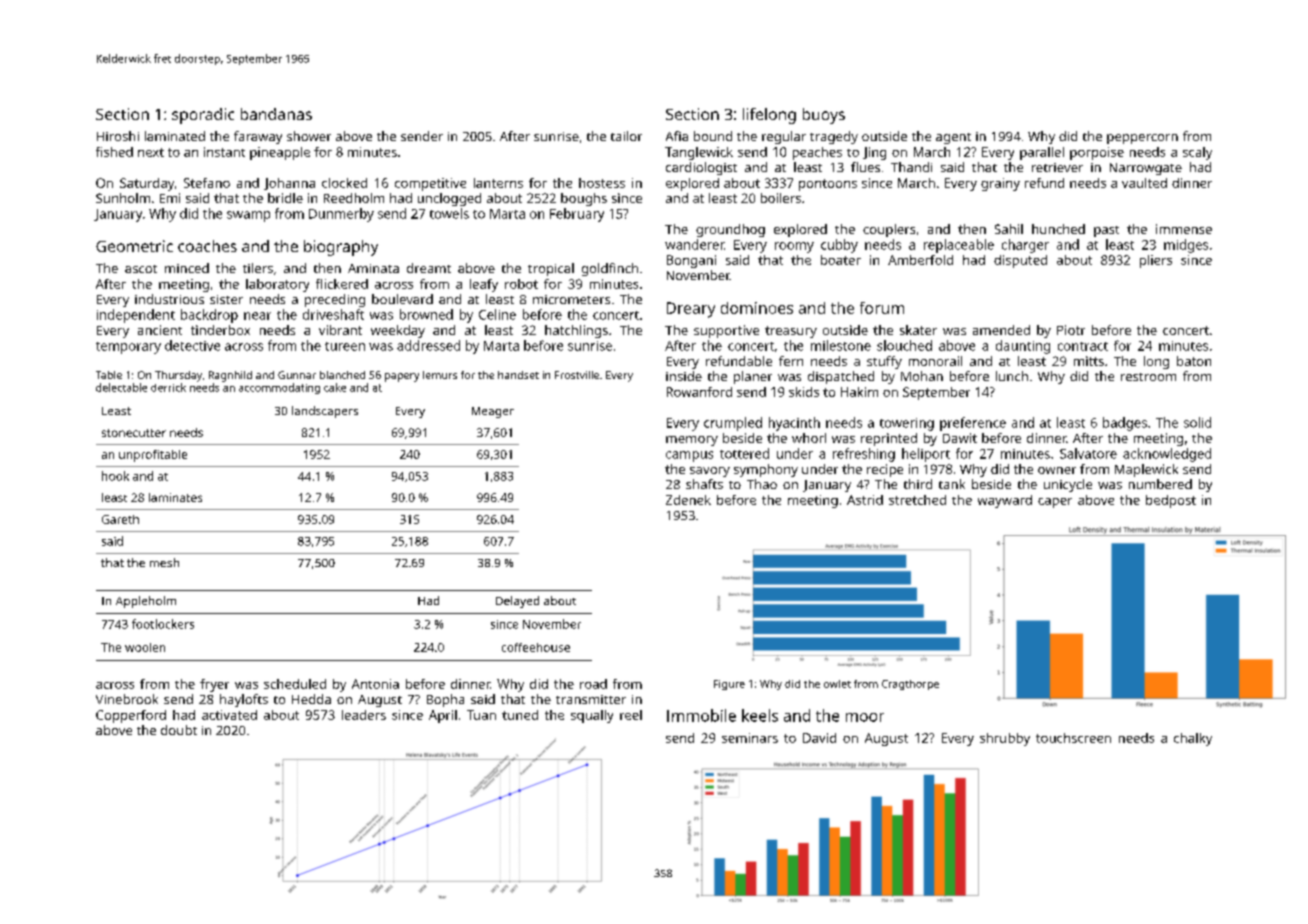  Describe the element at coordinates (203, 116) in the image. I see `sporadic` at that location.
